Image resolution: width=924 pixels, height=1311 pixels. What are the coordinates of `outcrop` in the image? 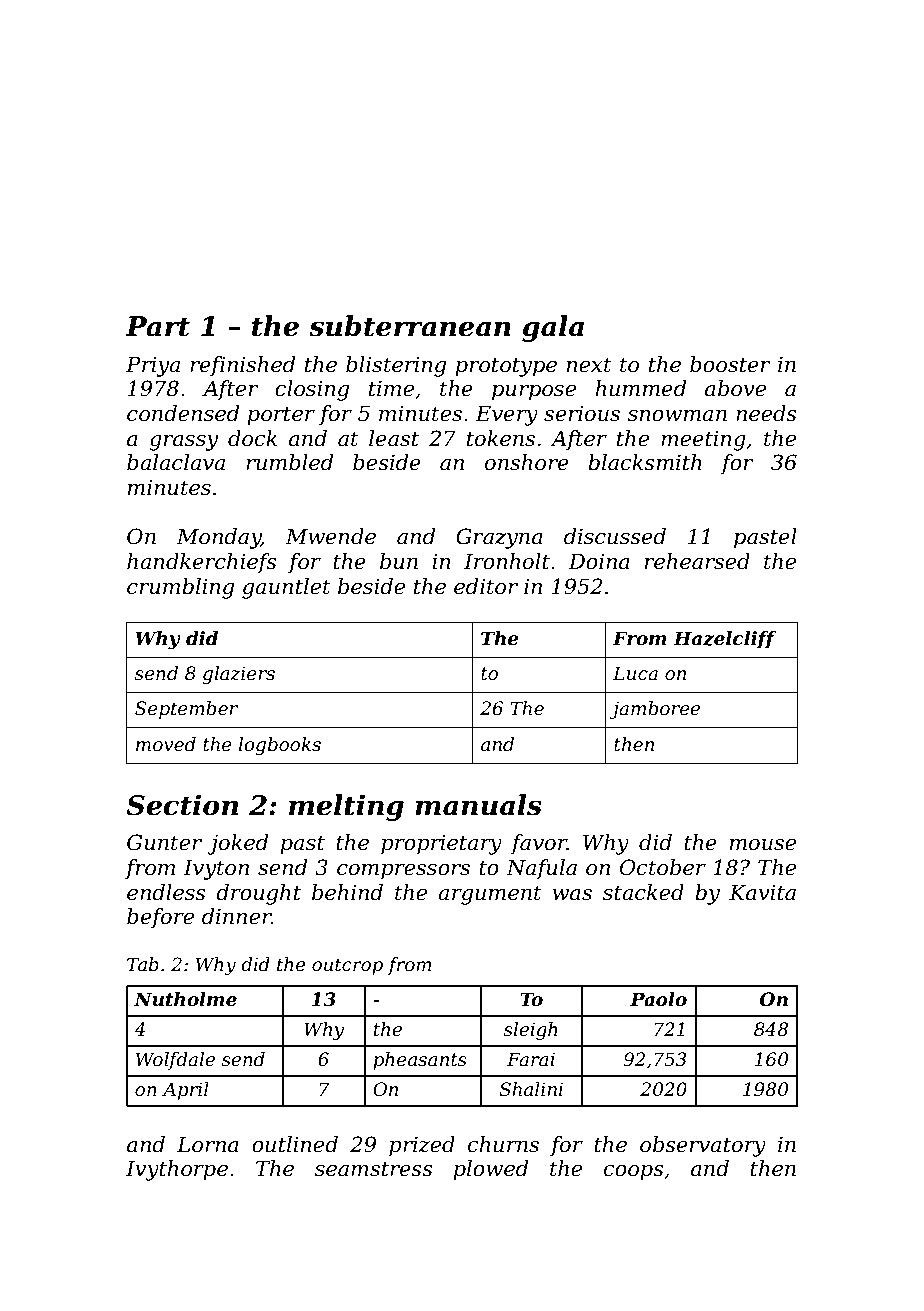 It's located at (347, 966).
